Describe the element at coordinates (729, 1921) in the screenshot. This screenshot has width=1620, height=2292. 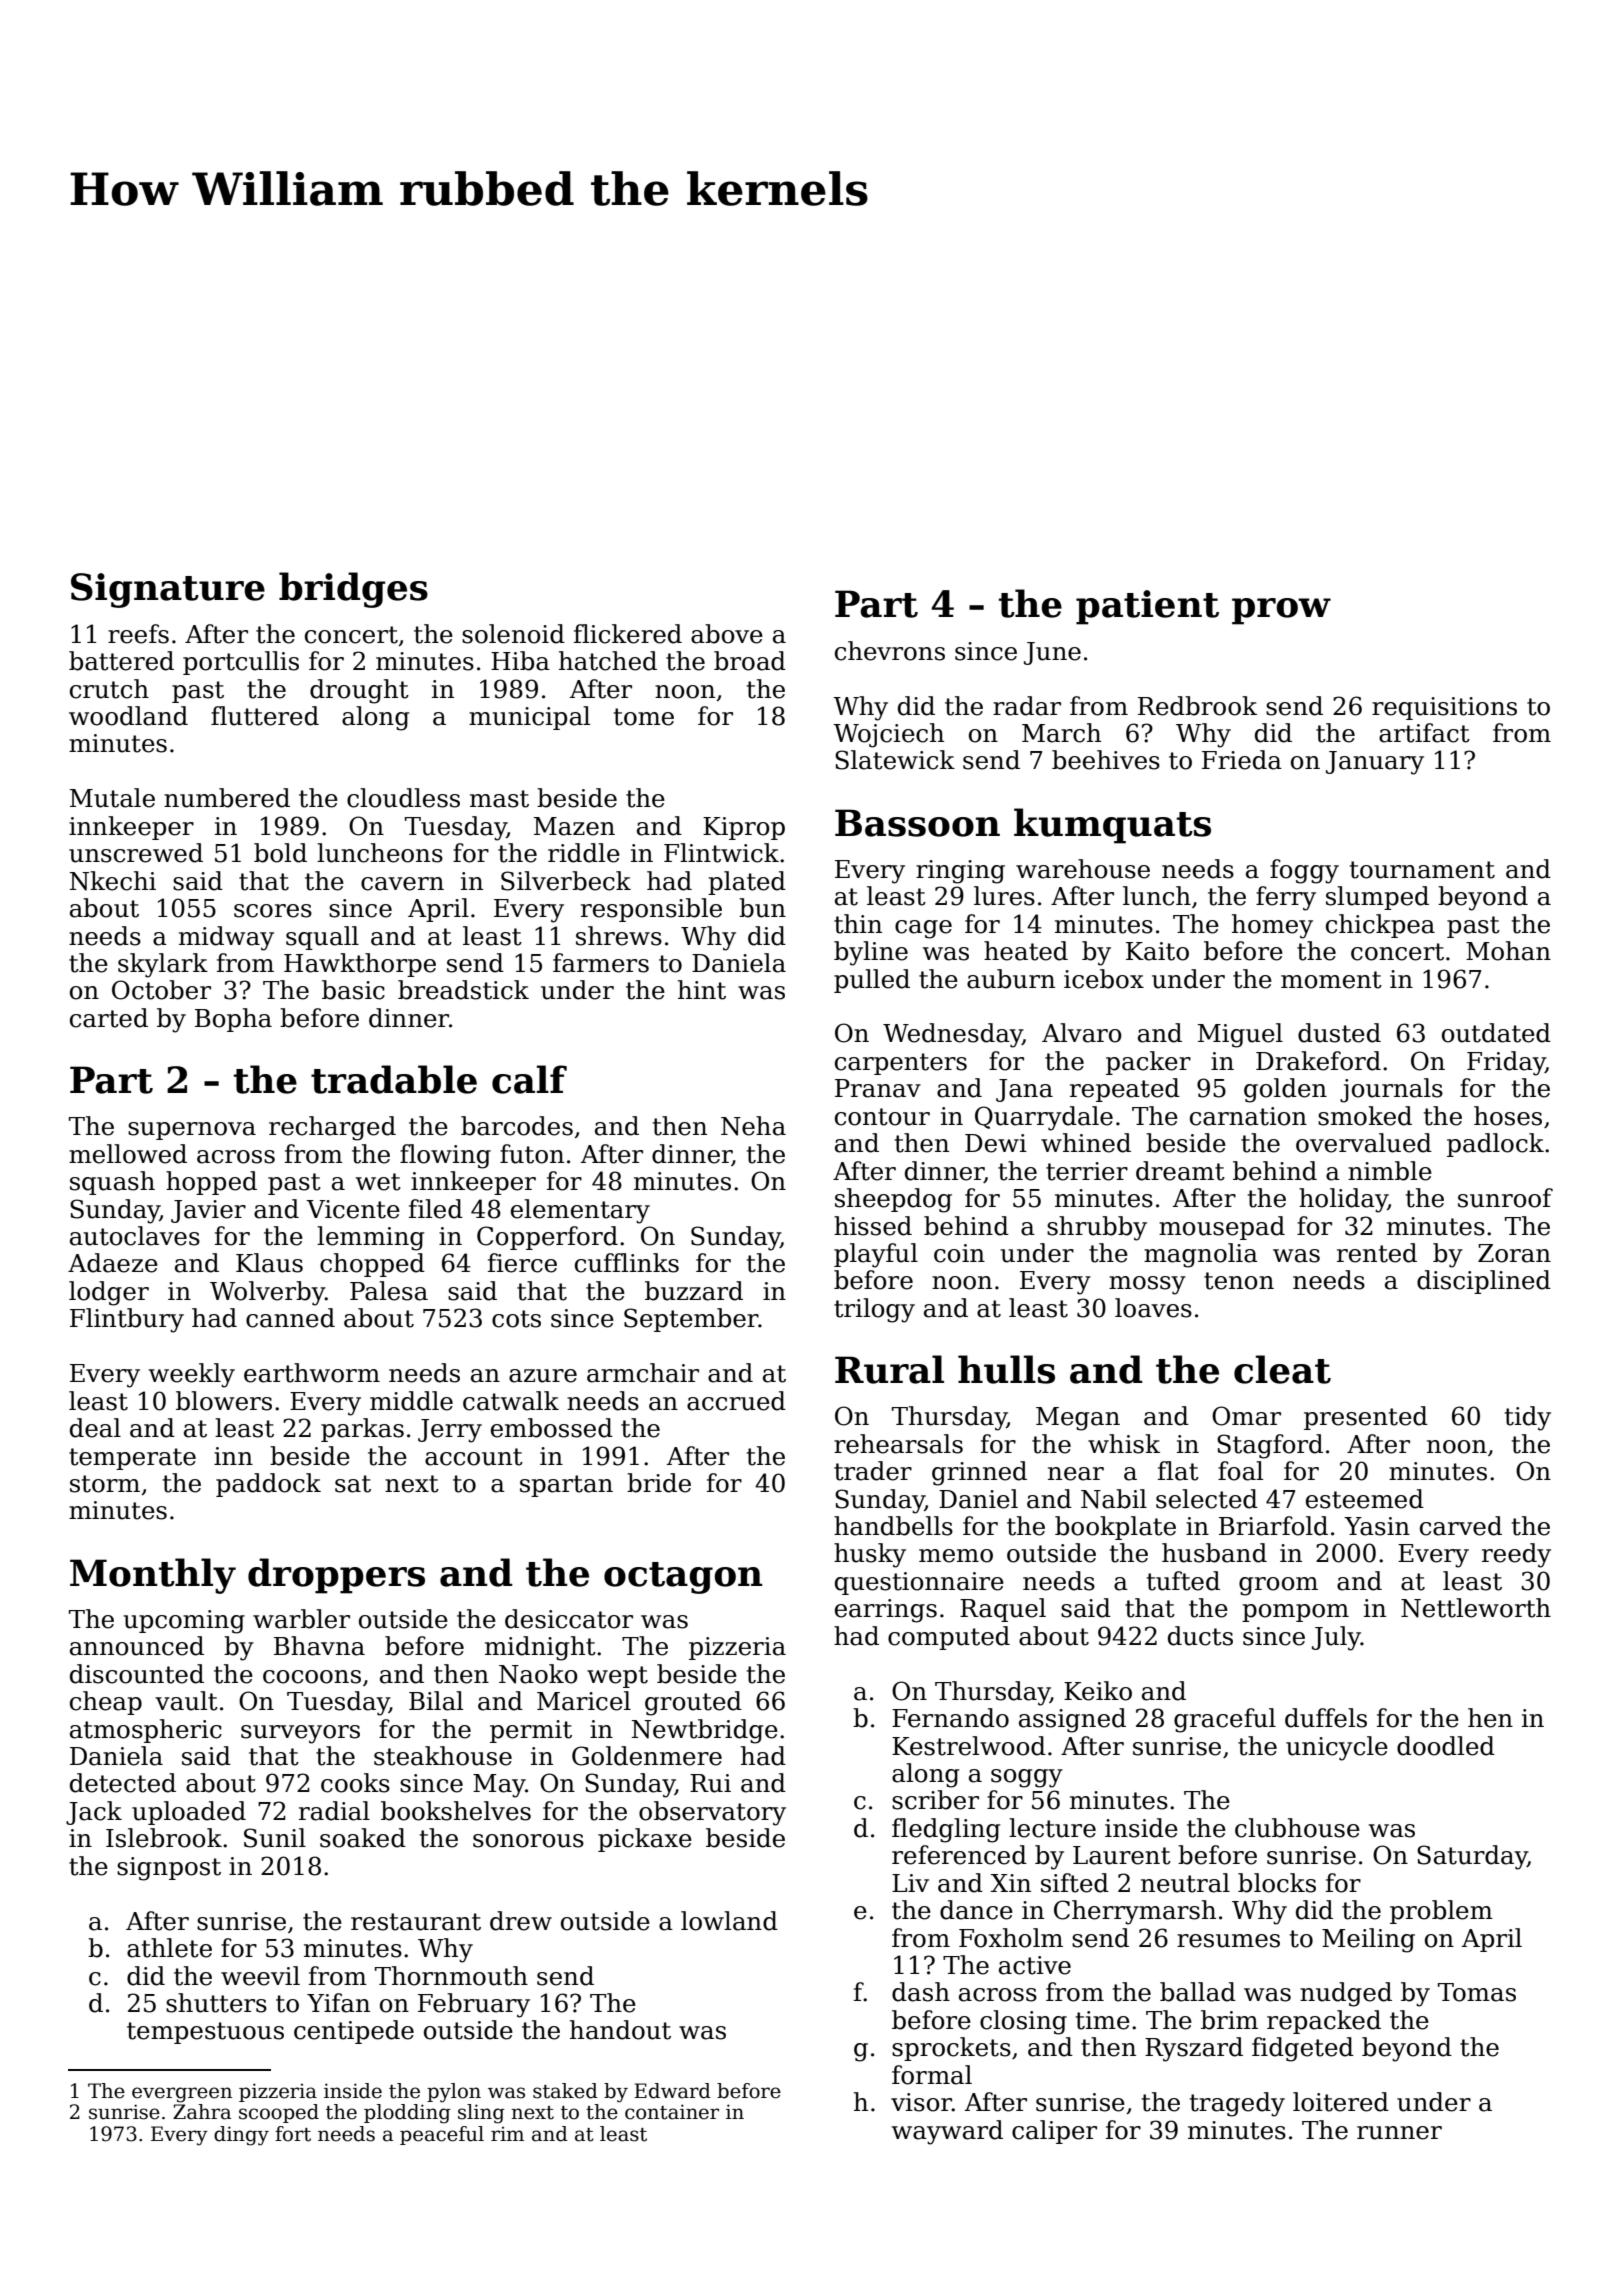
I see `lowland` at that location.
